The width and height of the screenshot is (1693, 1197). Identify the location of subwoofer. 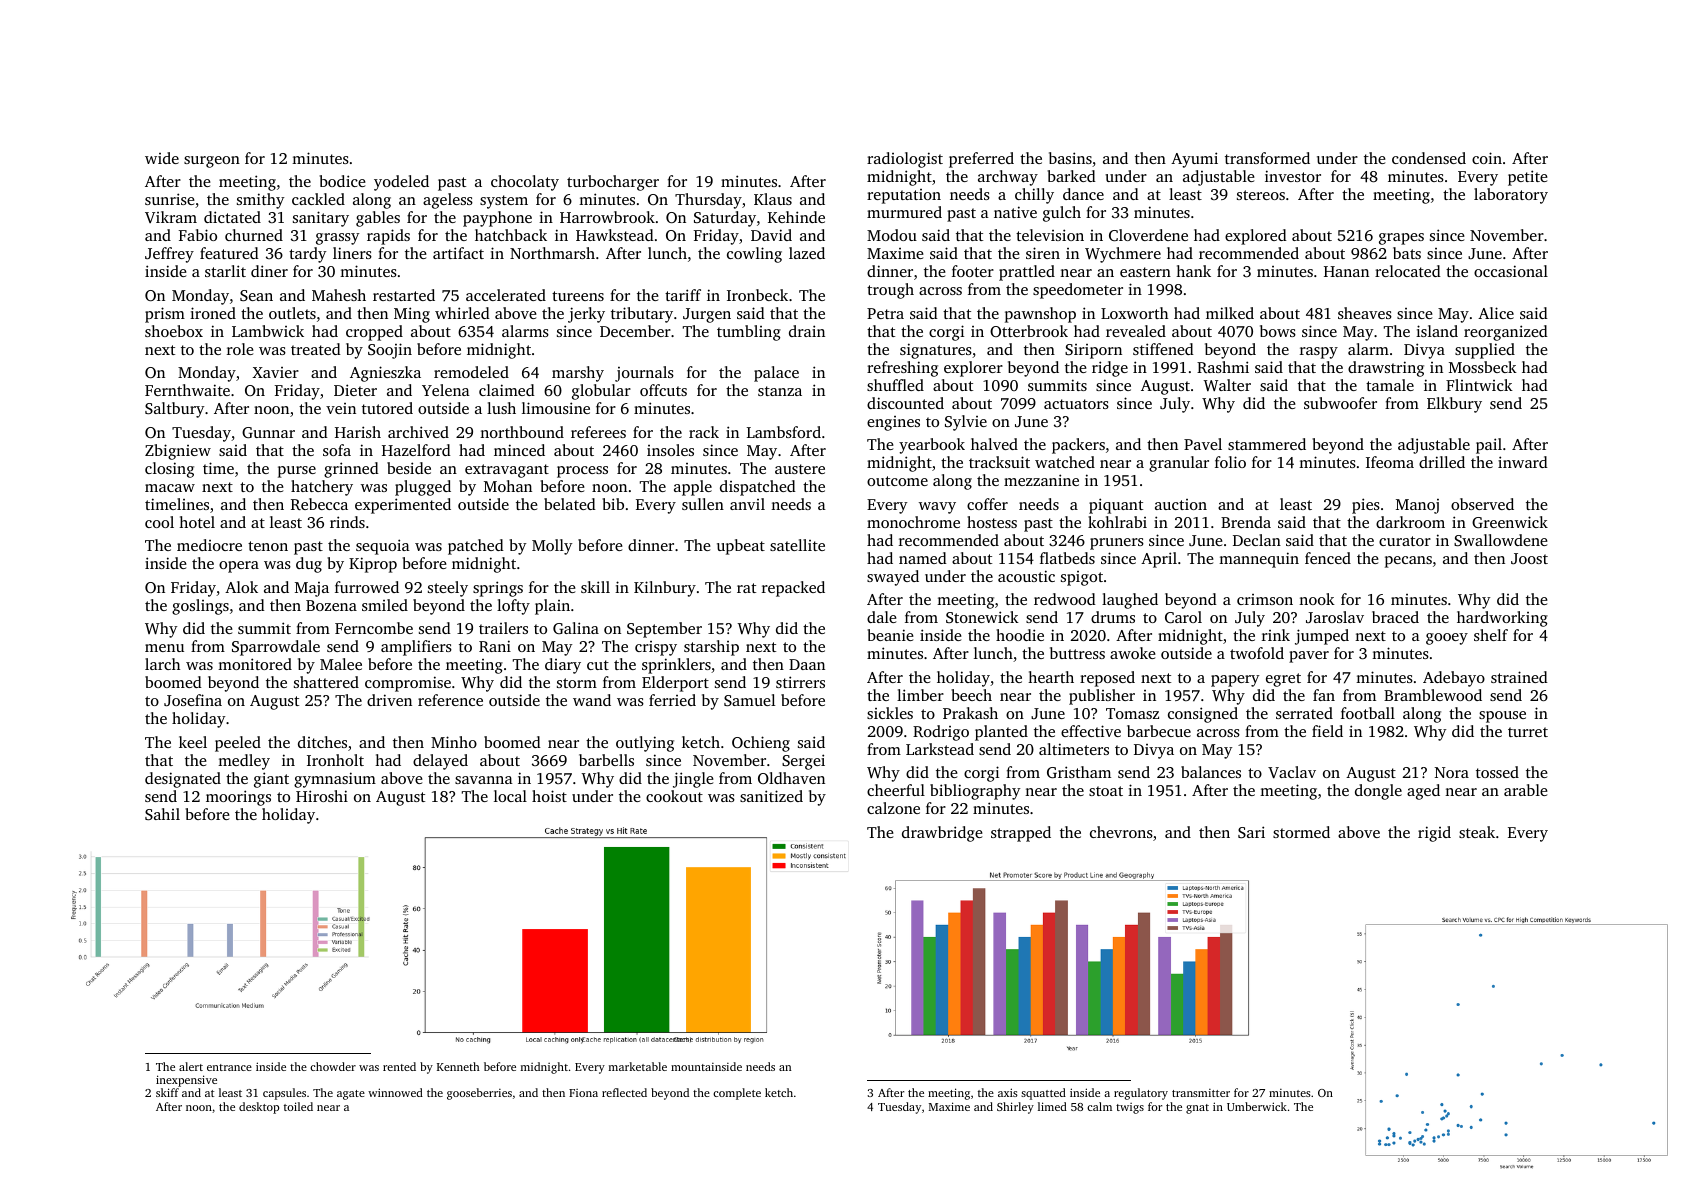
(1340, 403).
